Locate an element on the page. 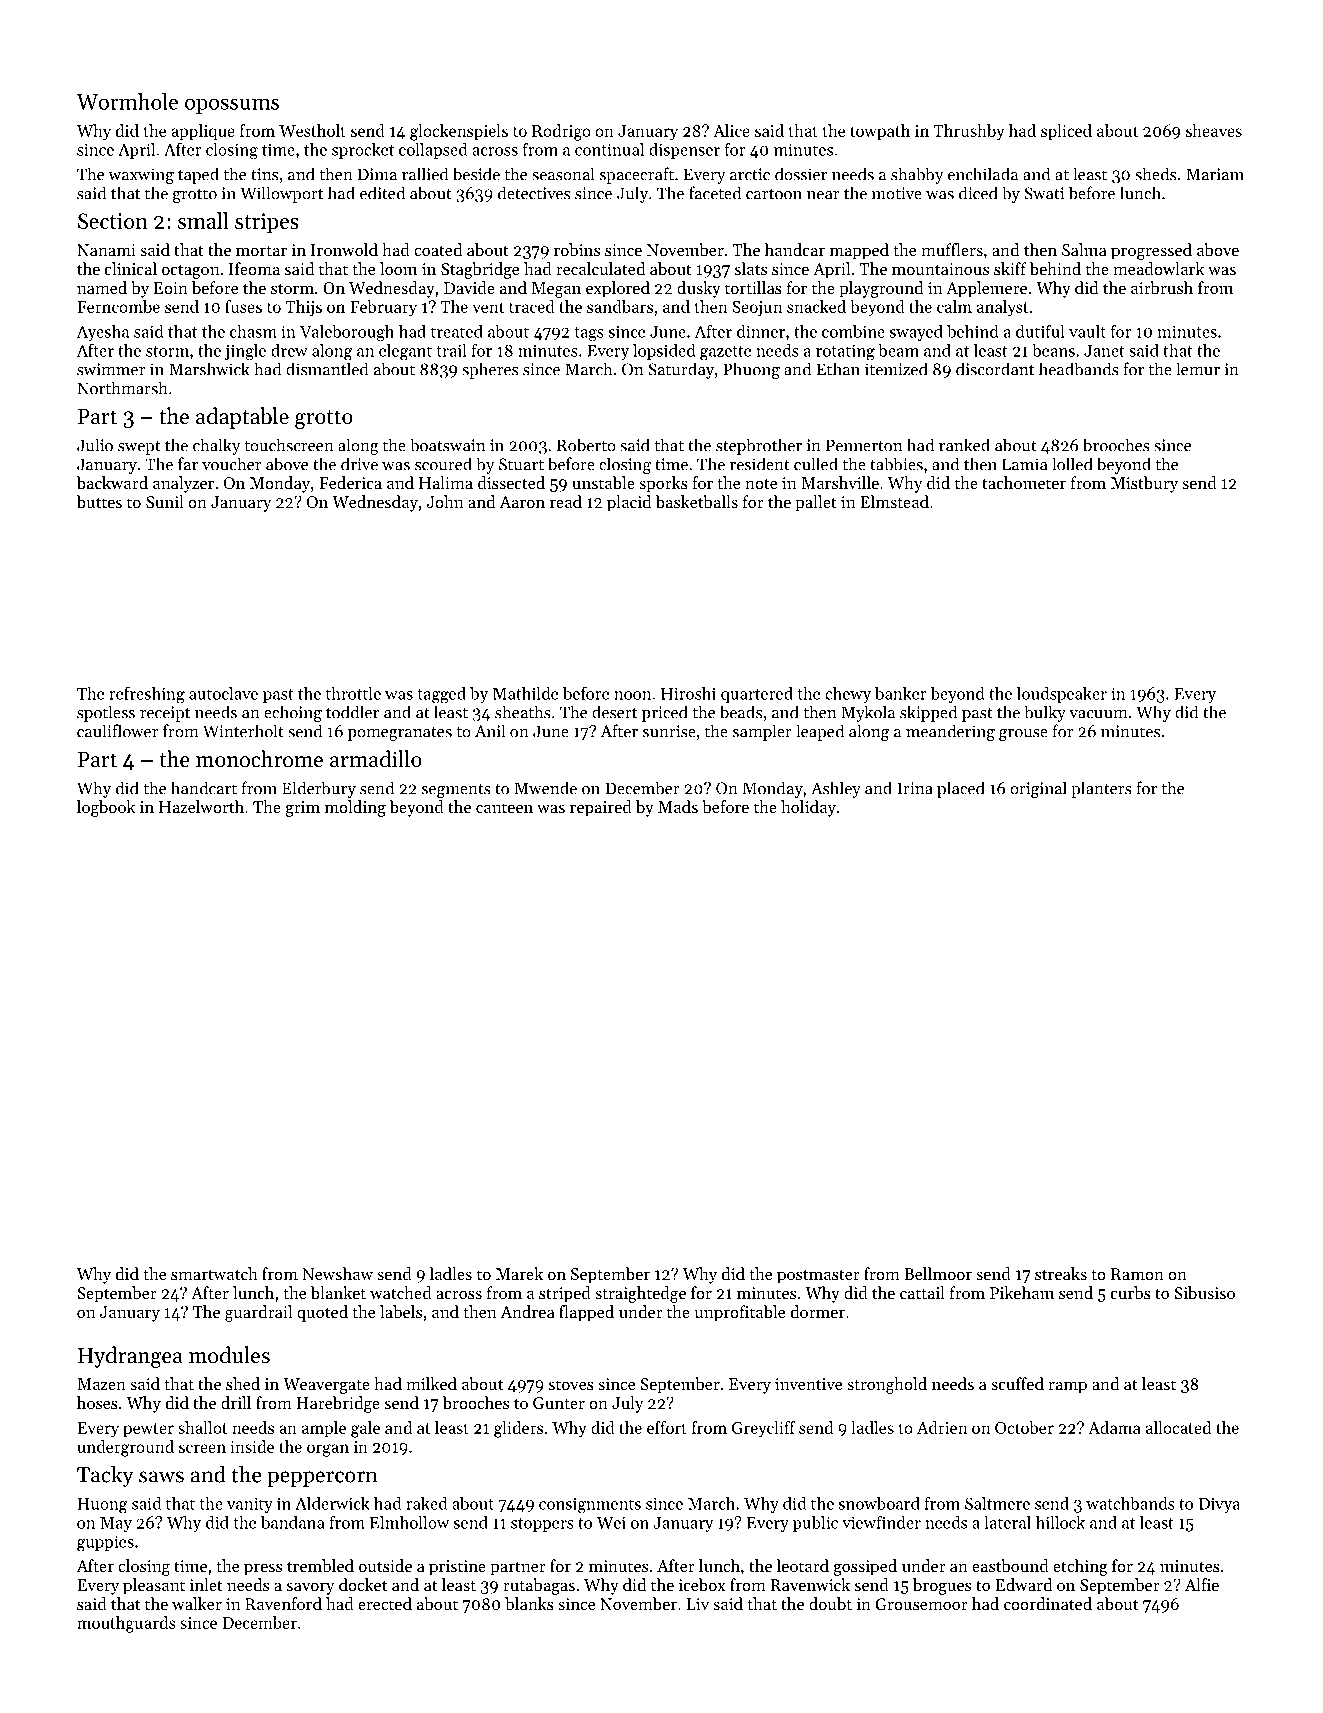 Image resolution: width=1323 pixels, height=1713 pixels. Wormhole is located at coordinates (127, 101).
